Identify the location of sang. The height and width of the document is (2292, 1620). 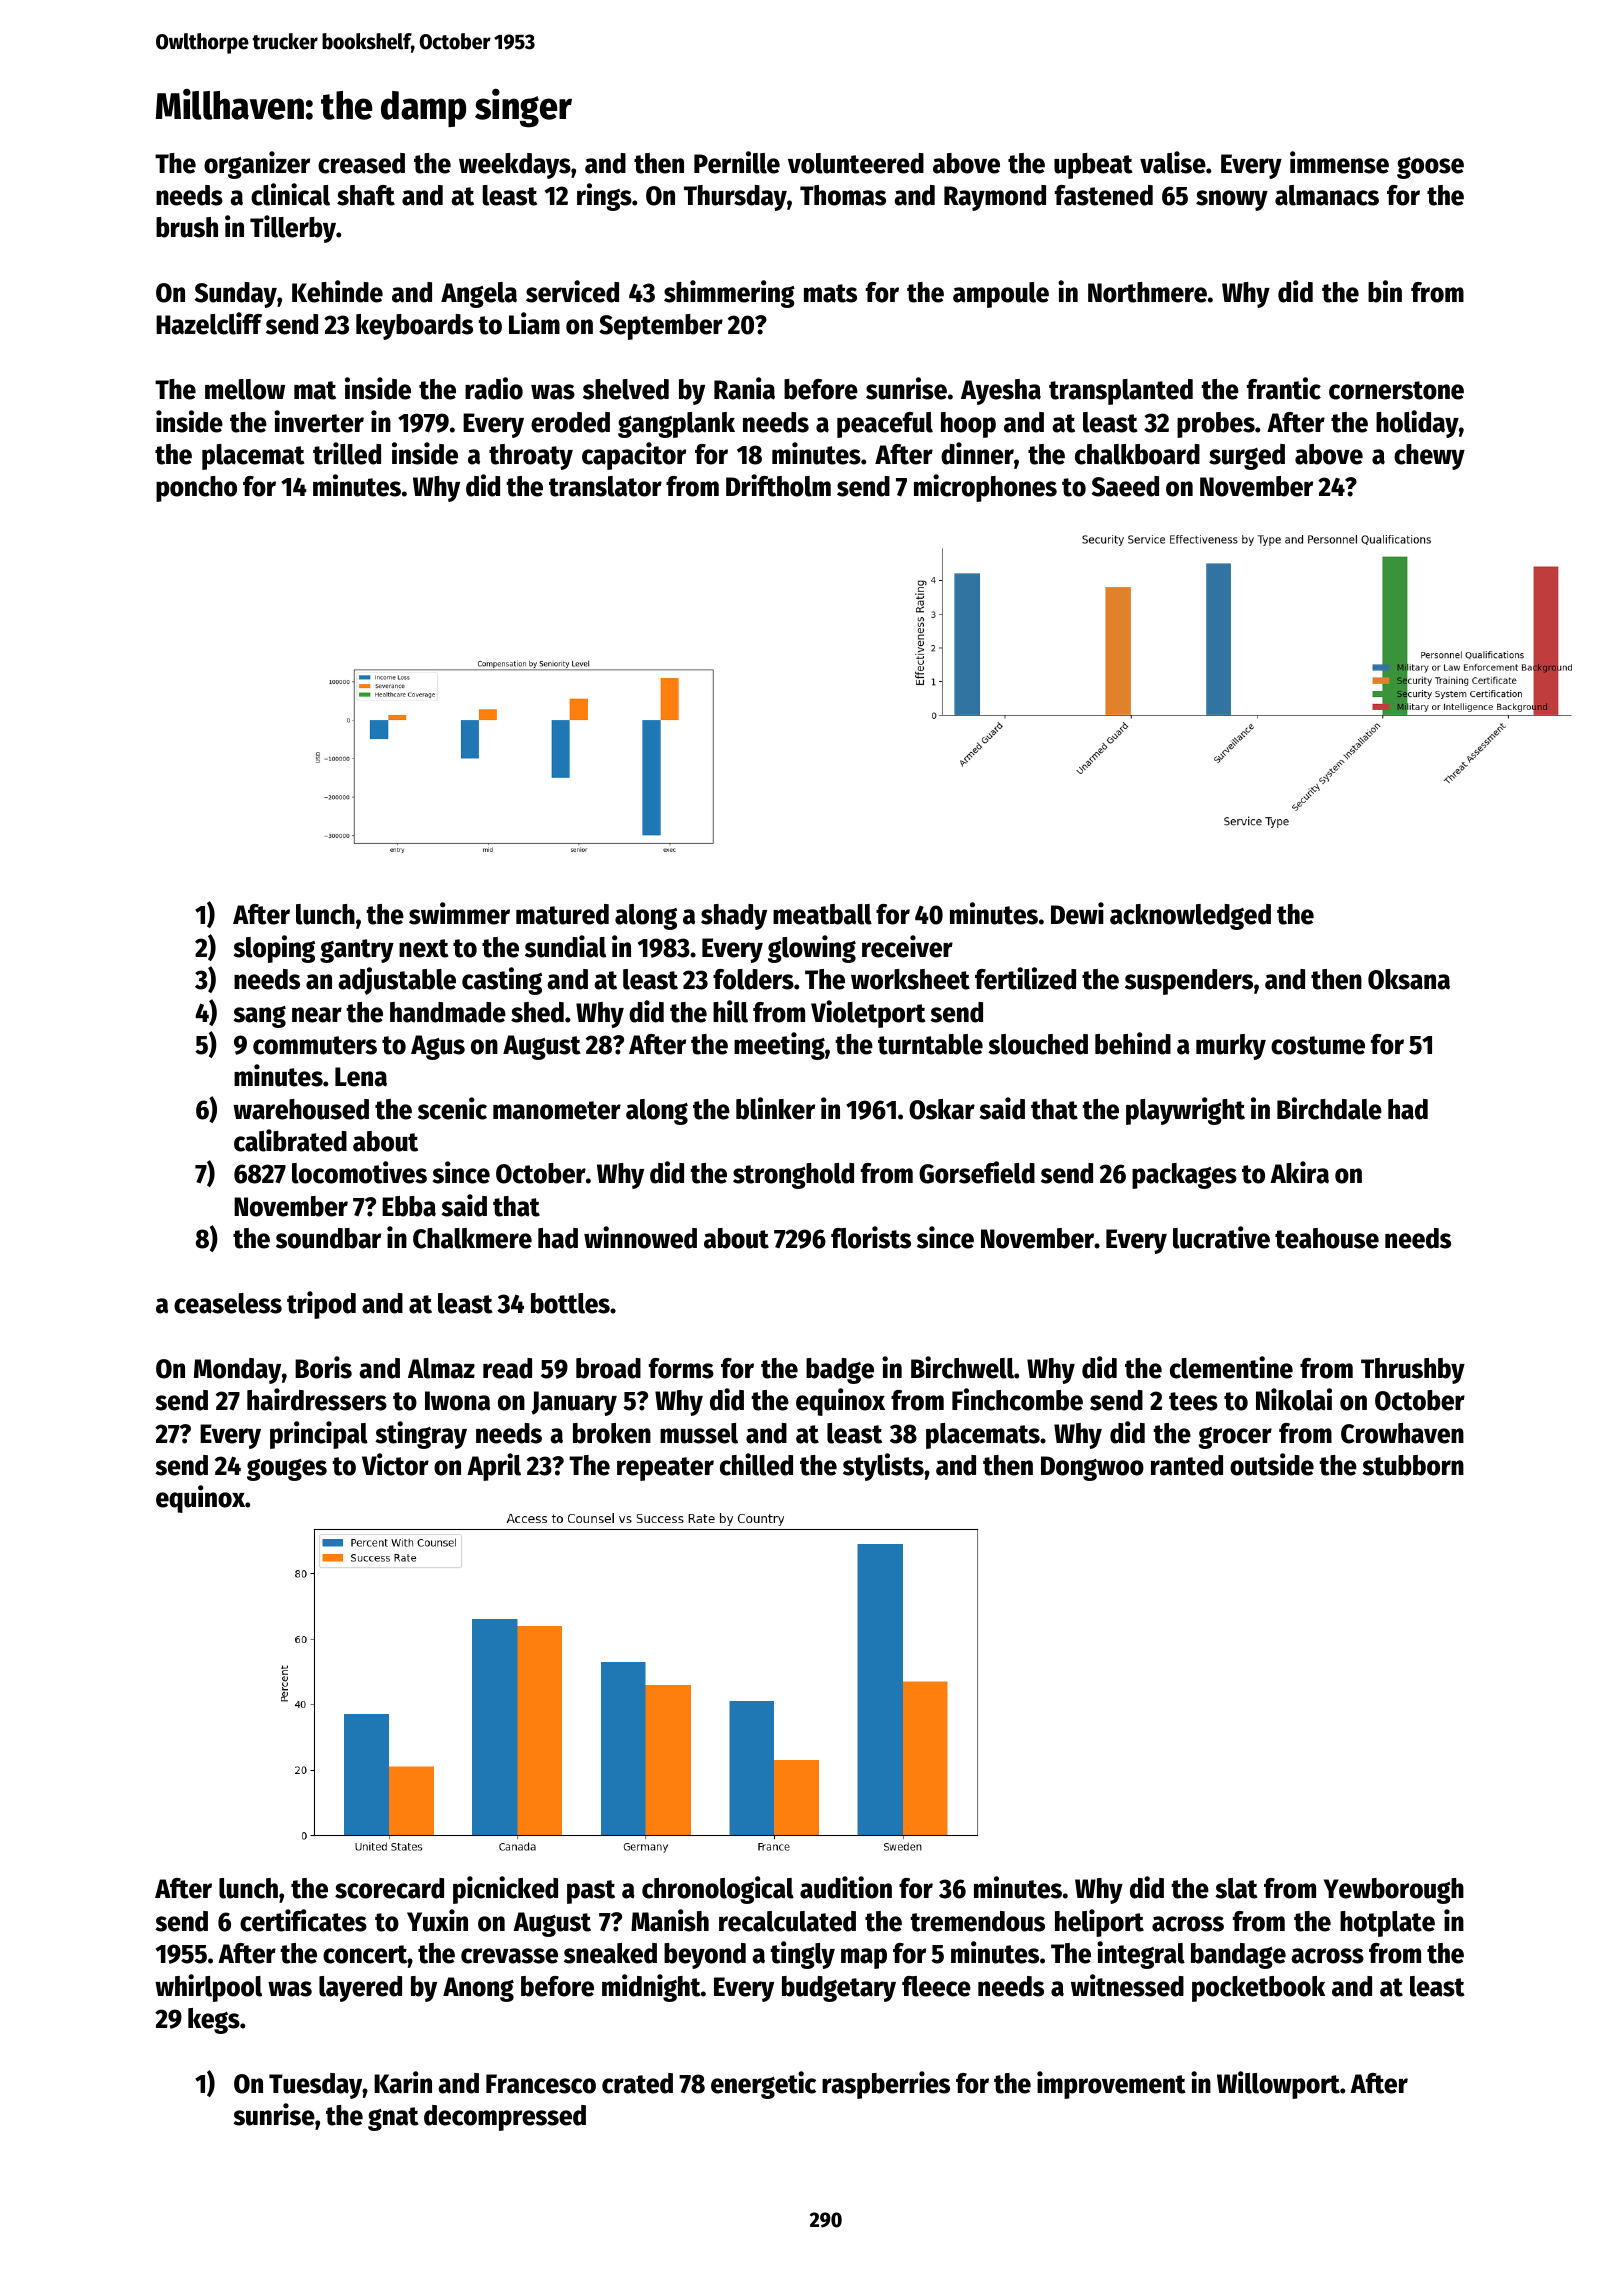
(259, 1017).
